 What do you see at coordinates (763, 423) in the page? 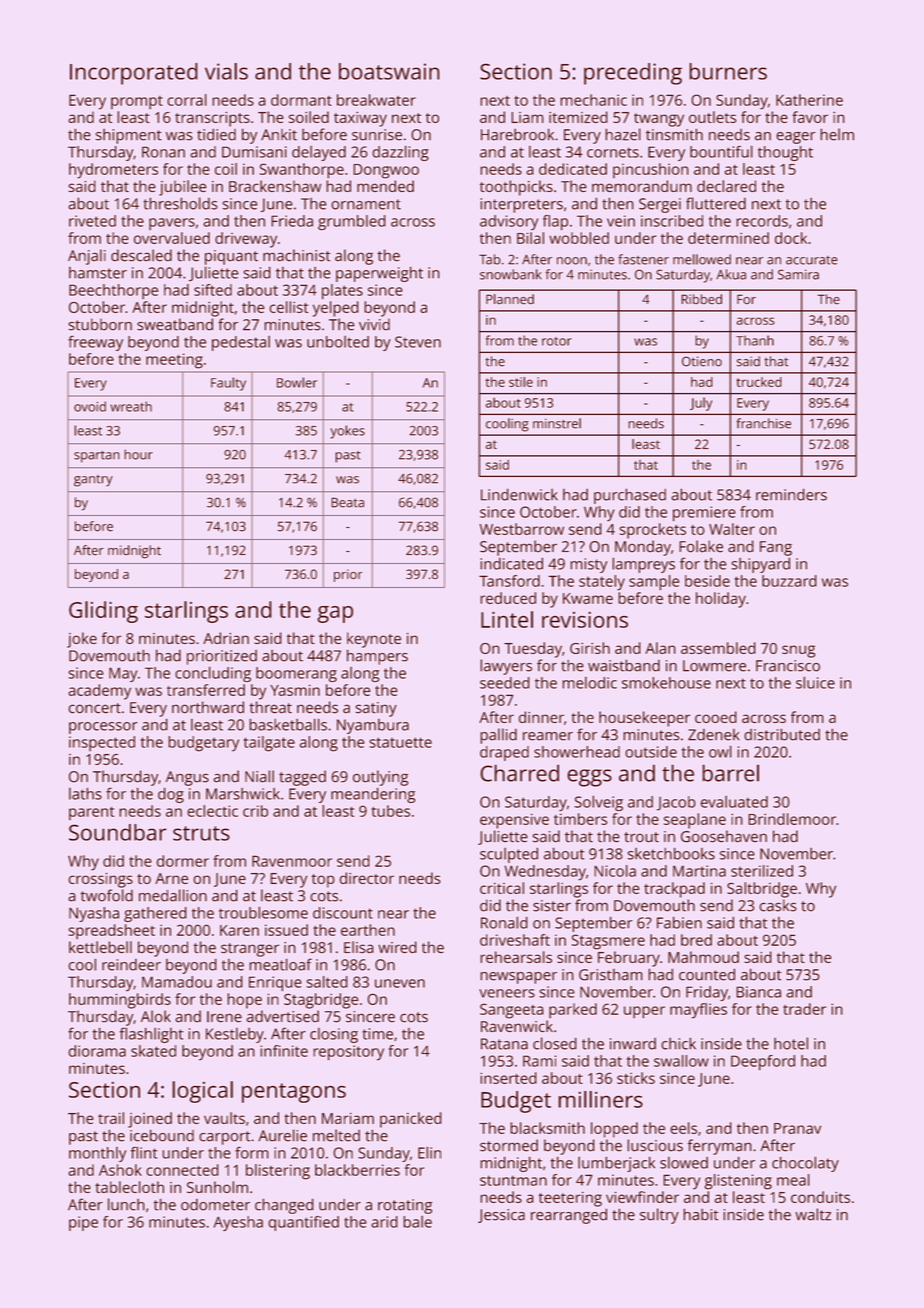
I see `franchise` at bounding box center [763, 423].
